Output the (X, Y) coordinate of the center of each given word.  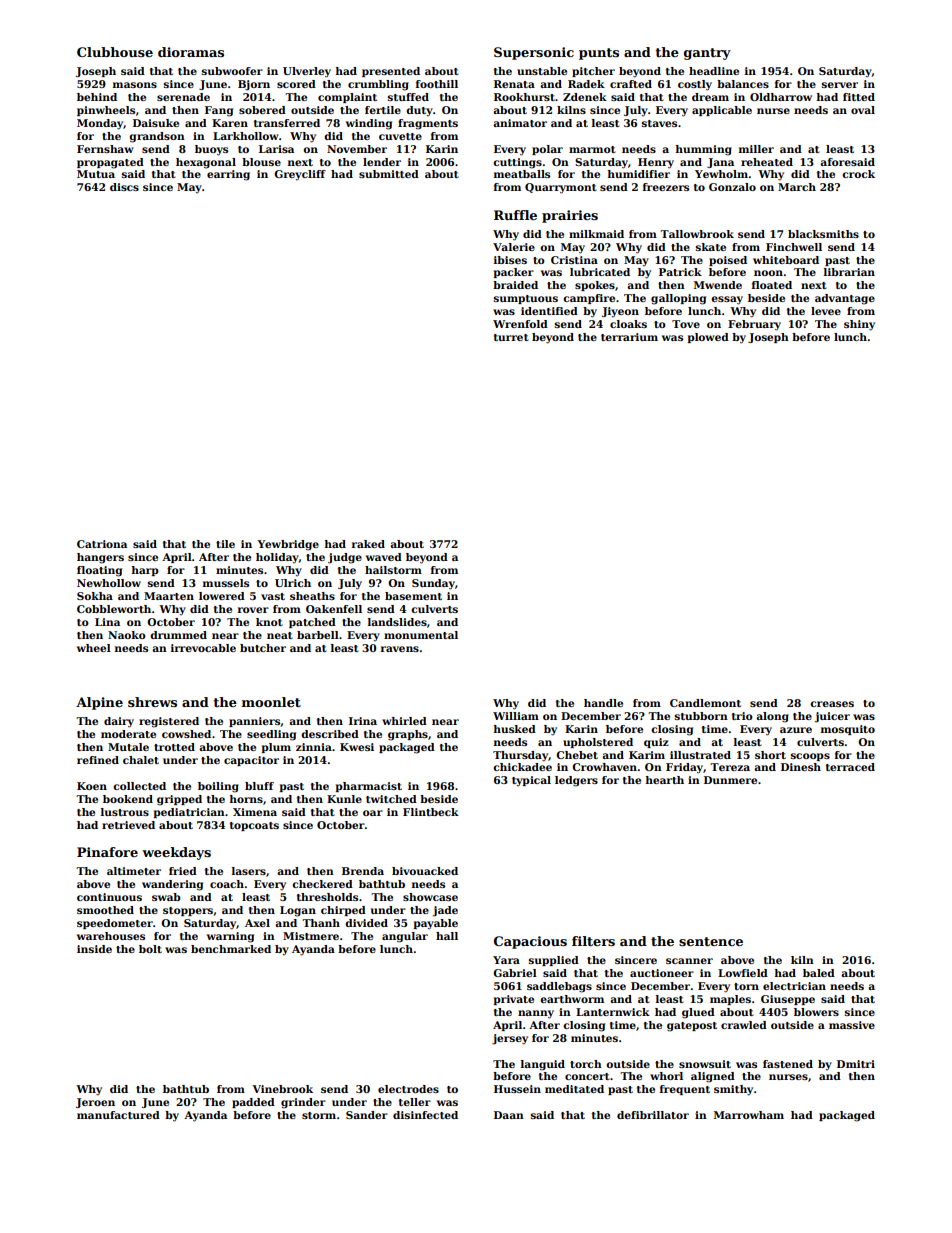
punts (599, 54)
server (840, 85)
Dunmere (730, 780)
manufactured (118, 1115)
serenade (183, 97)
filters (593, 941)
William (516, 716)
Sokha (95, 596)
